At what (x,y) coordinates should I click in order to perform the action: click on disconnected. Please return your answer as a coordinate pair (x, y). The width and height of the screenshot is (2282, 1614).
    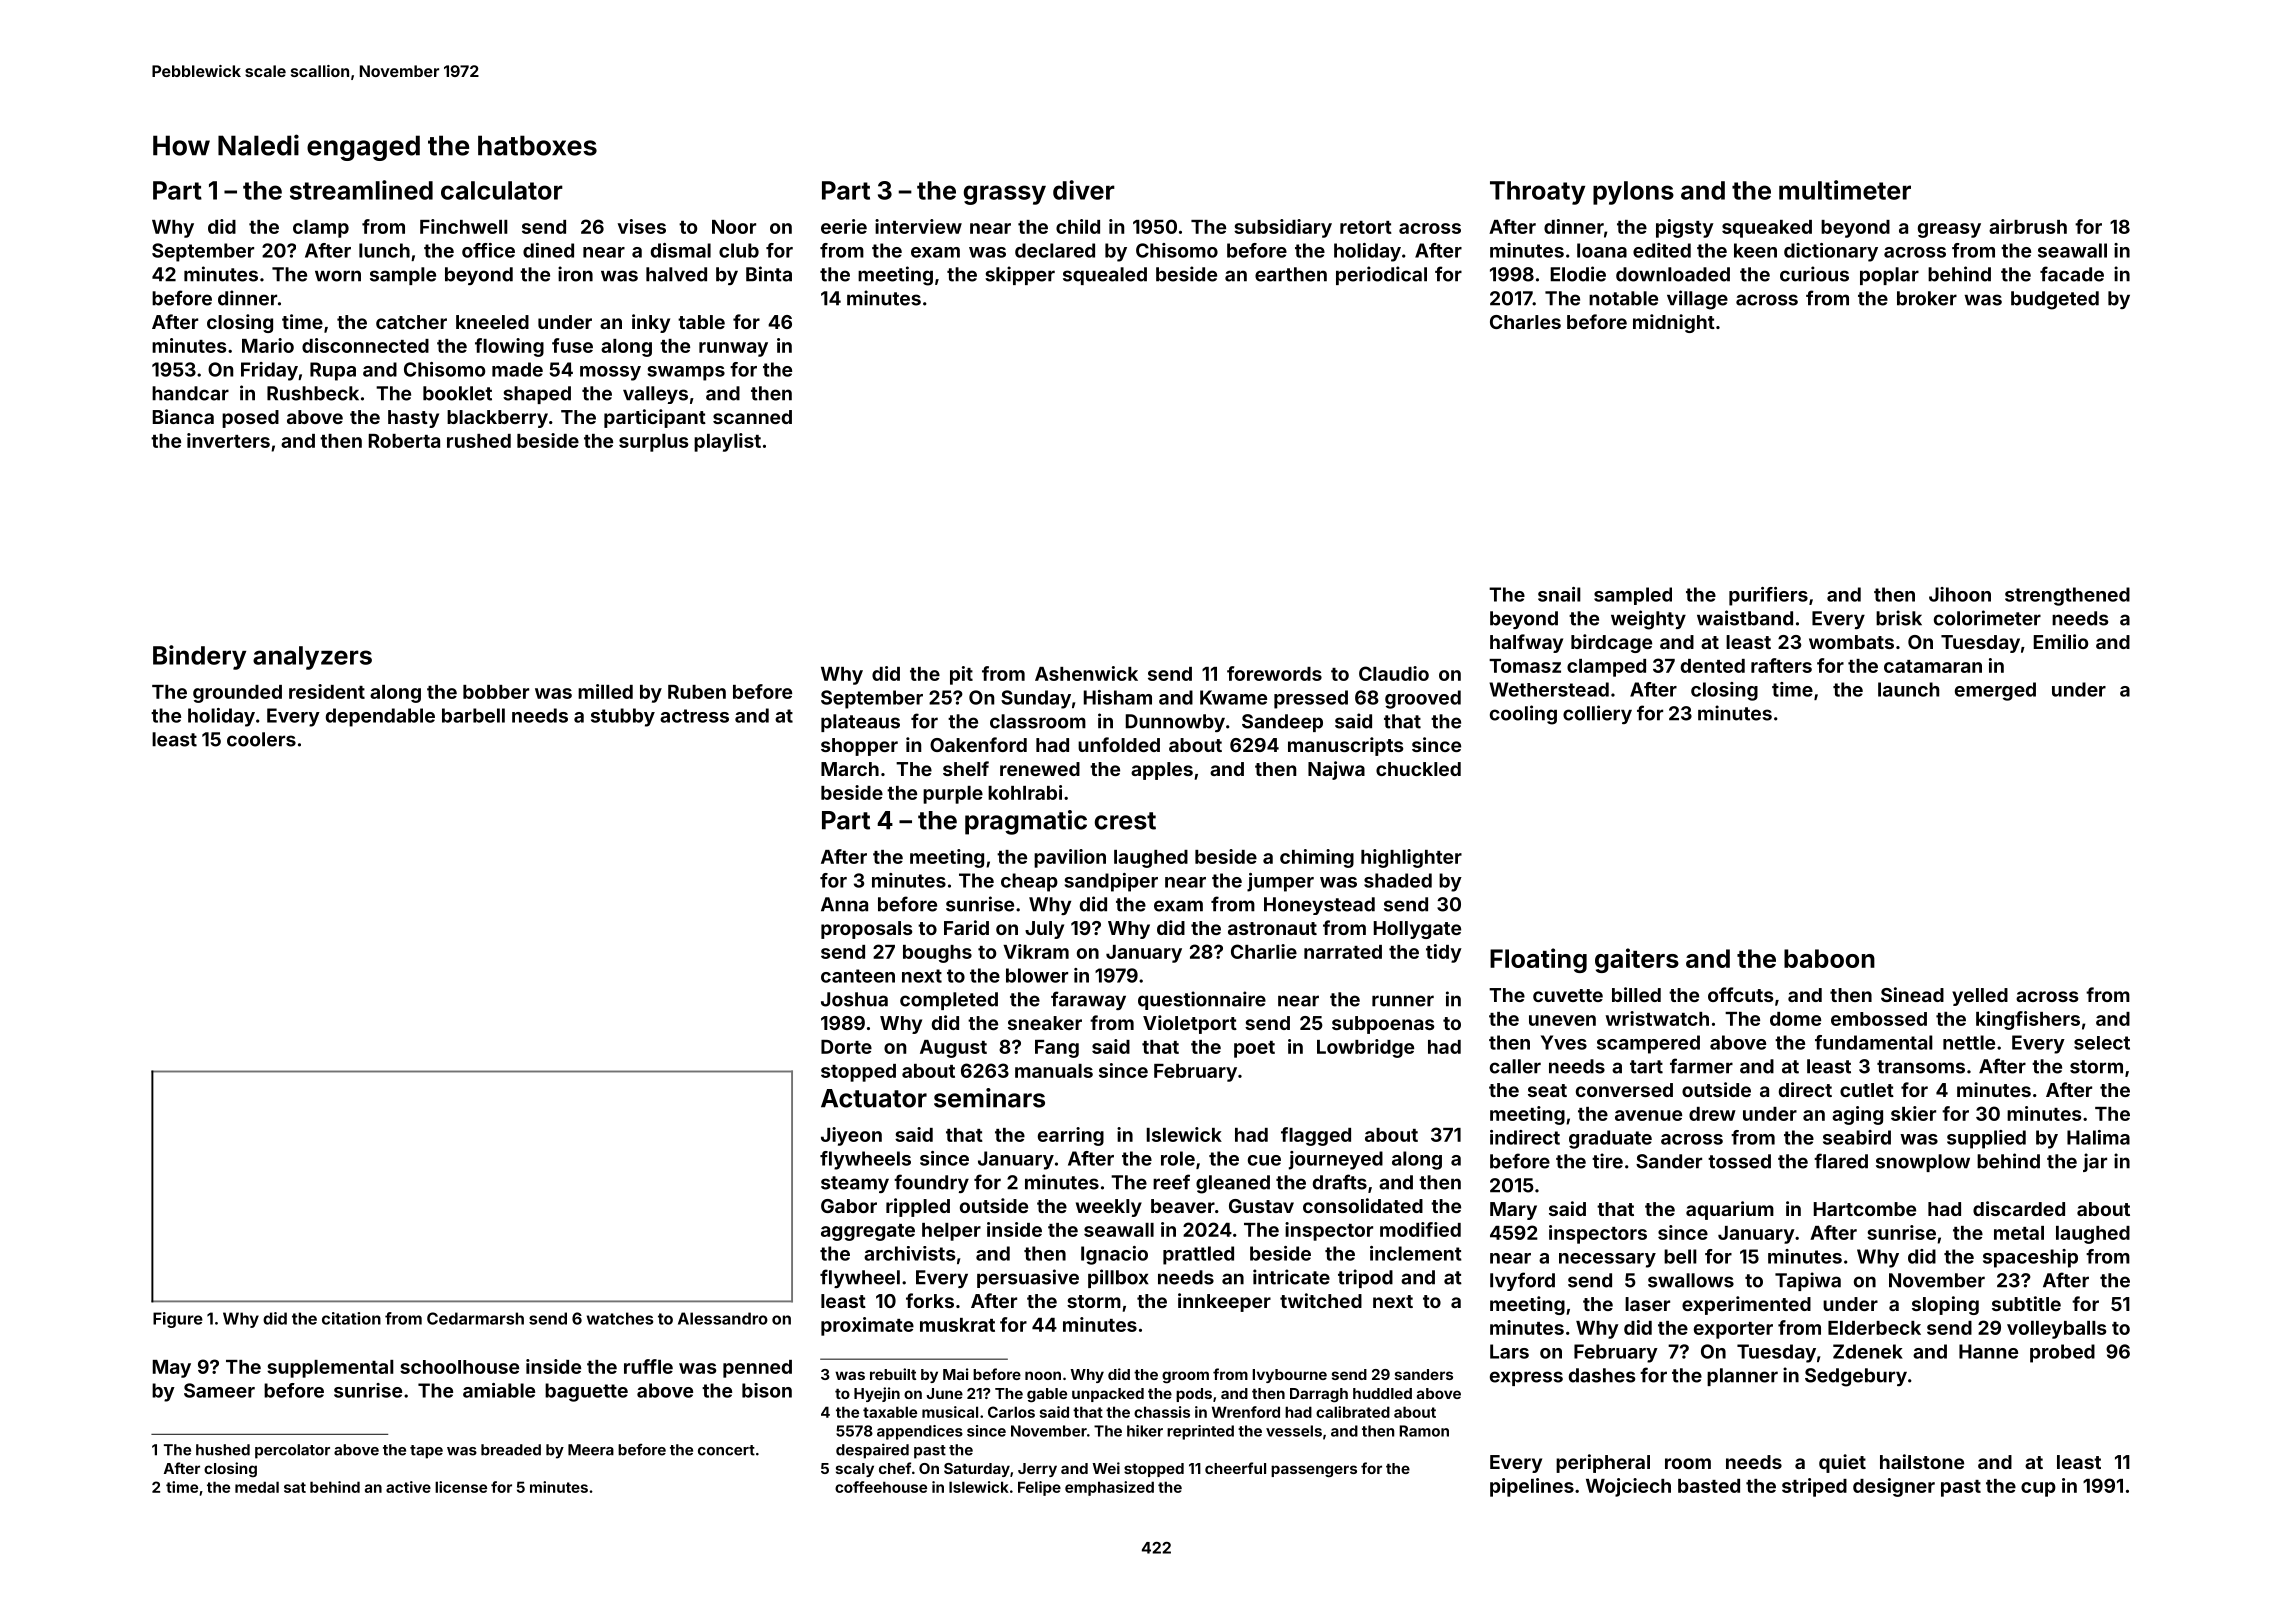
    Looking at the image, I should click on (365, 345).
